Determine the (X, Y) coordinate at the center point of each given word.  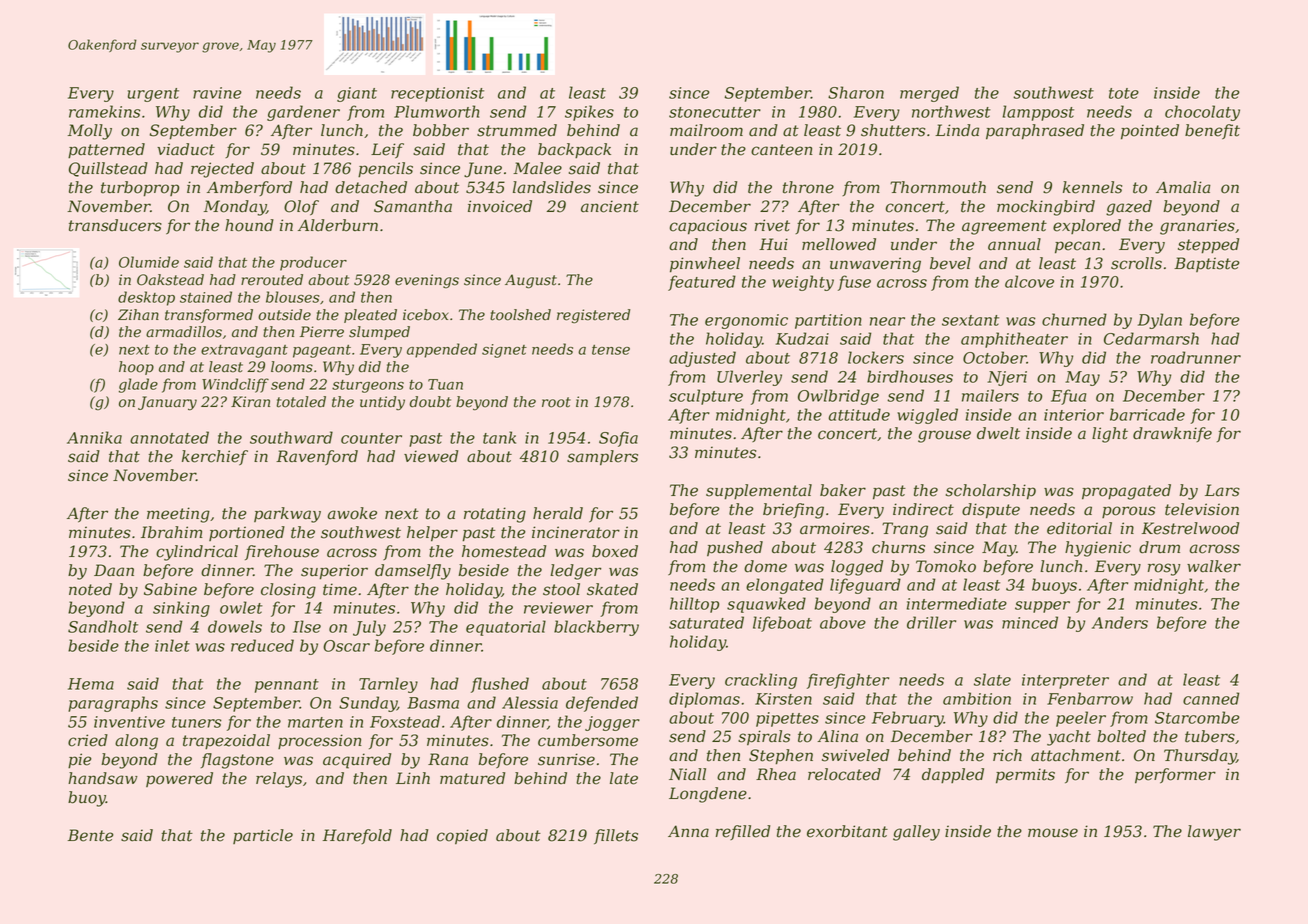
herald (558, 513)
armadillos (184, 332)
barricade (1147, 414)
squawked (766, 605)
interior (1074, 415)
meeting (178, 515)
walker (1214, 566)
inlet (172, 645)
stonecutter (715, 112)
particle (263, 836)
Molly (90, 132)
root (556, 402)
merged (929, 94)
